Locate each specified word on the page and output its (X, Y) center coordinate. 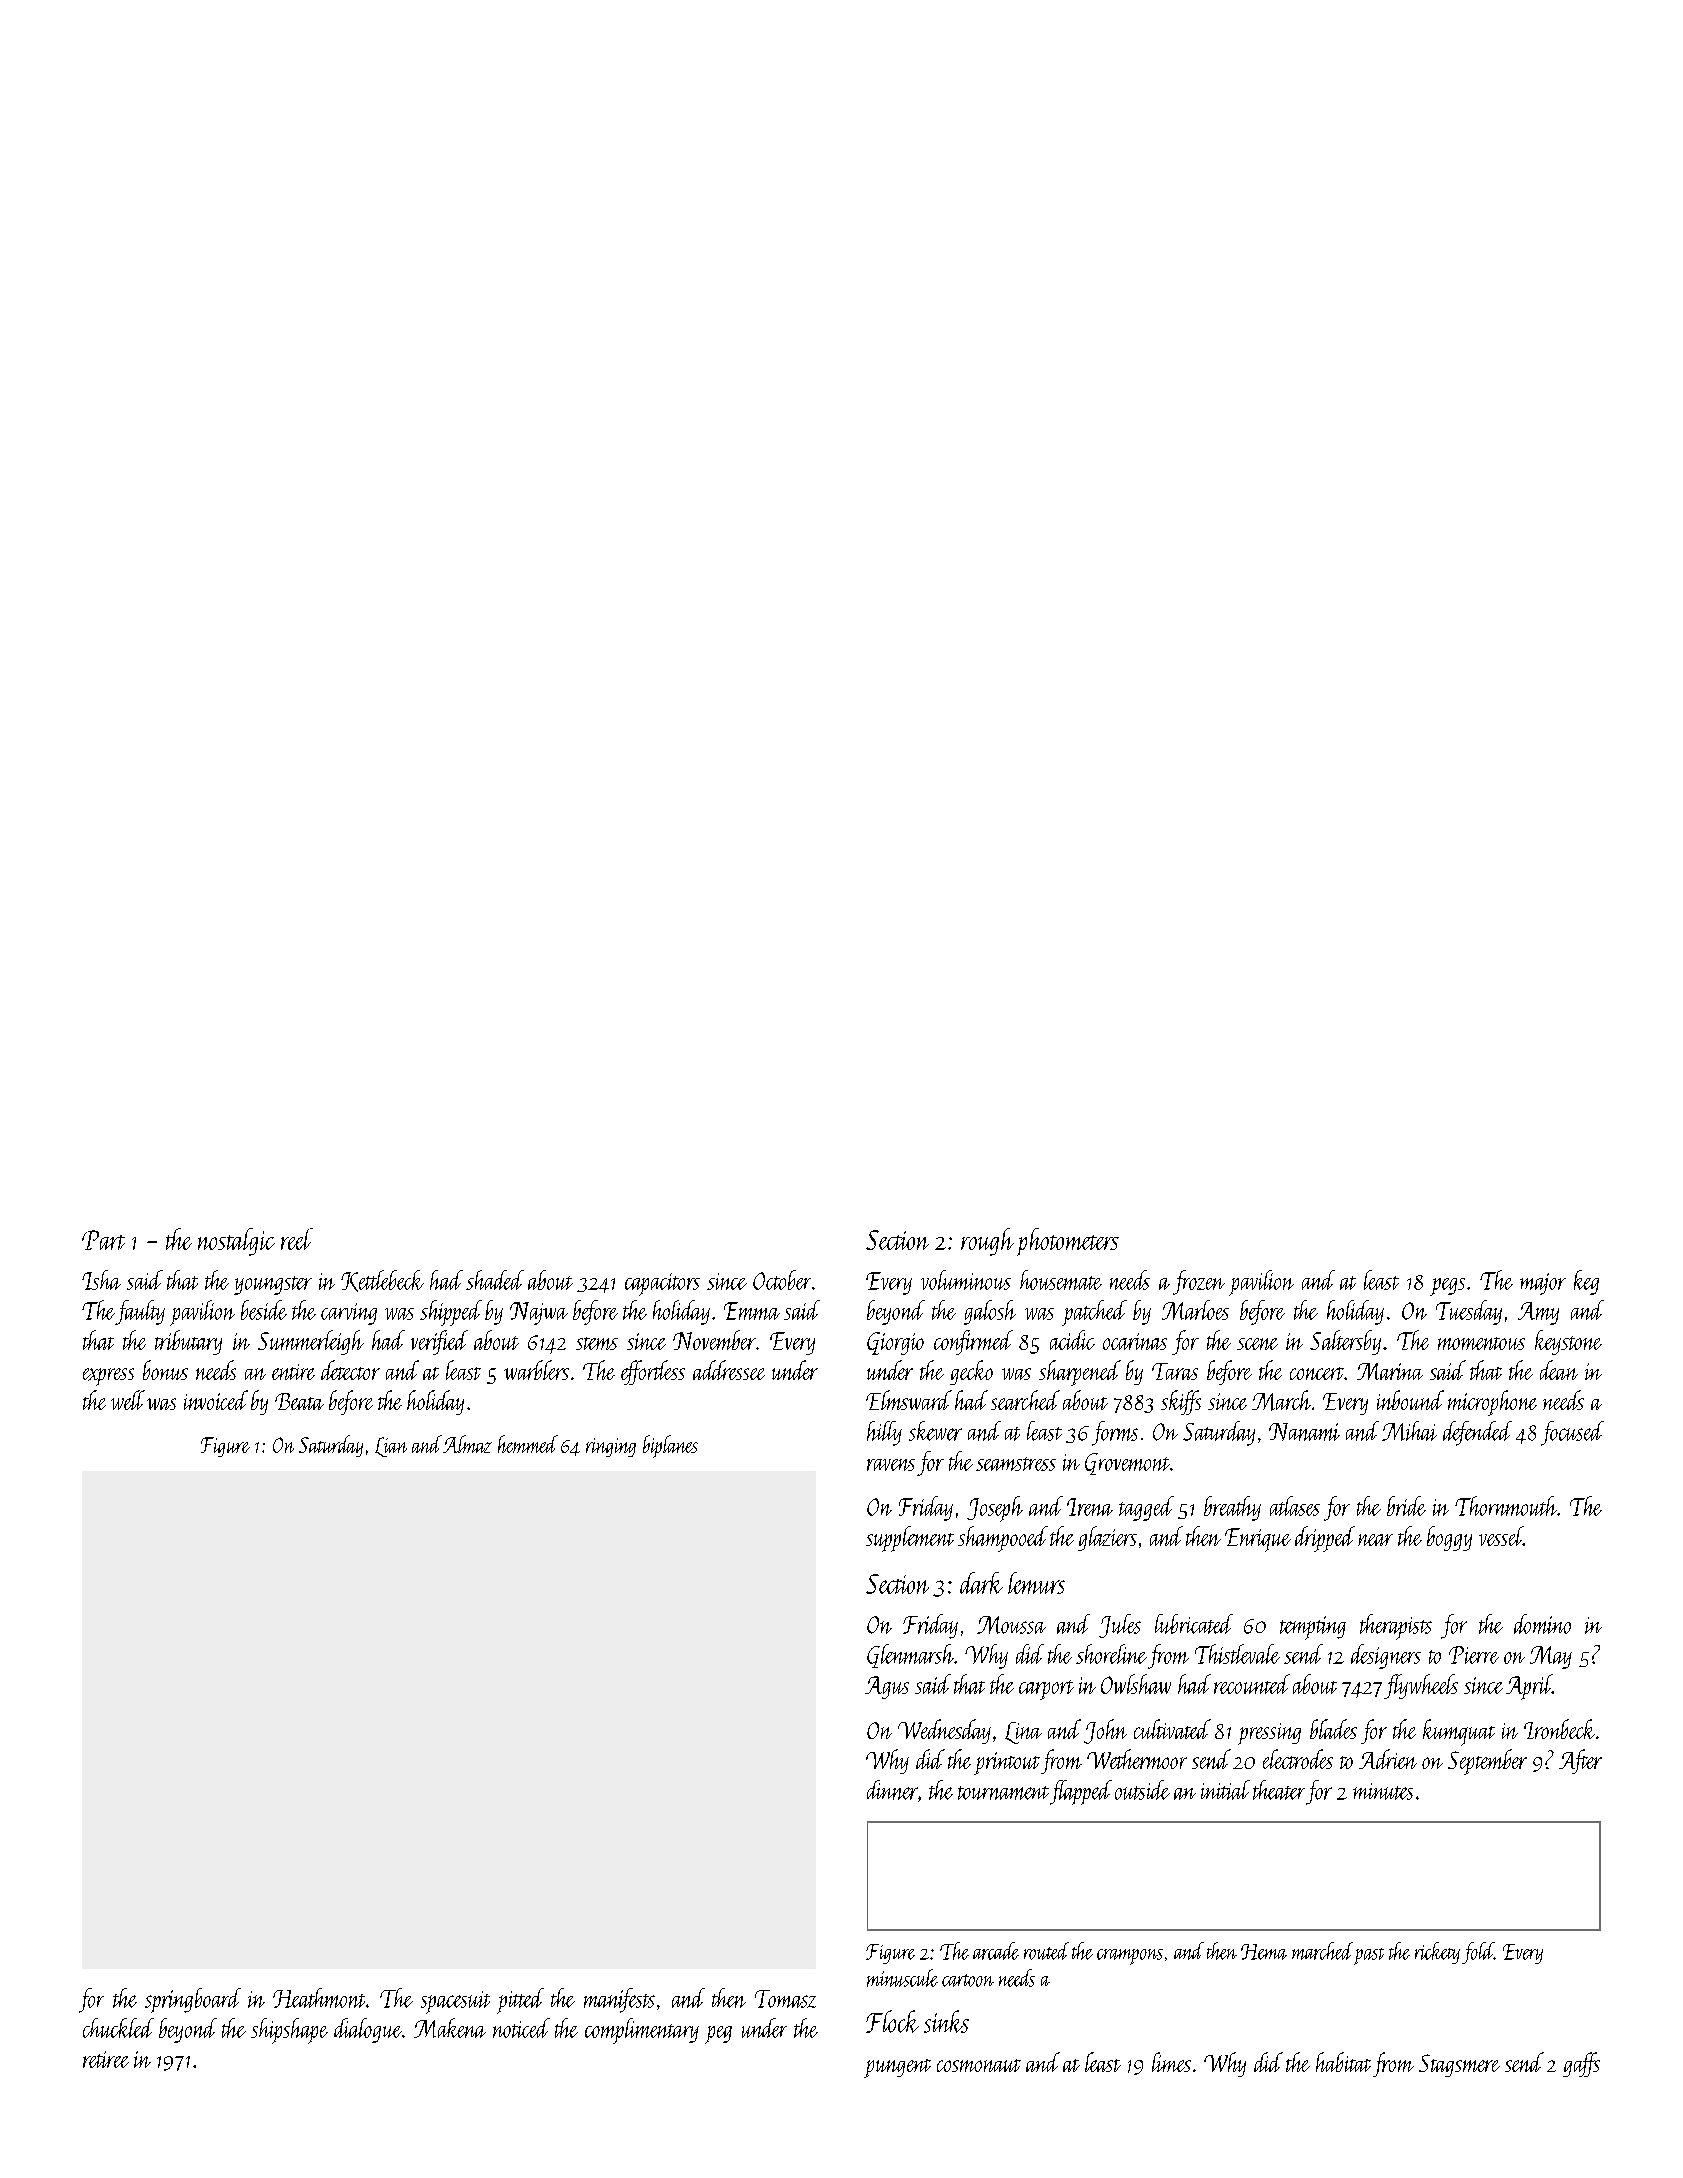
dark (981, 1583)
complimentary (642, 2031)
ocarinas (1135, 1341)
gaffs (1581, 2064)
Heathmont (319, 1998)
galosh (990, 1312)
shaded (495, 1280)
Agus (887, 1687)
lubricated (1194, 1624)
